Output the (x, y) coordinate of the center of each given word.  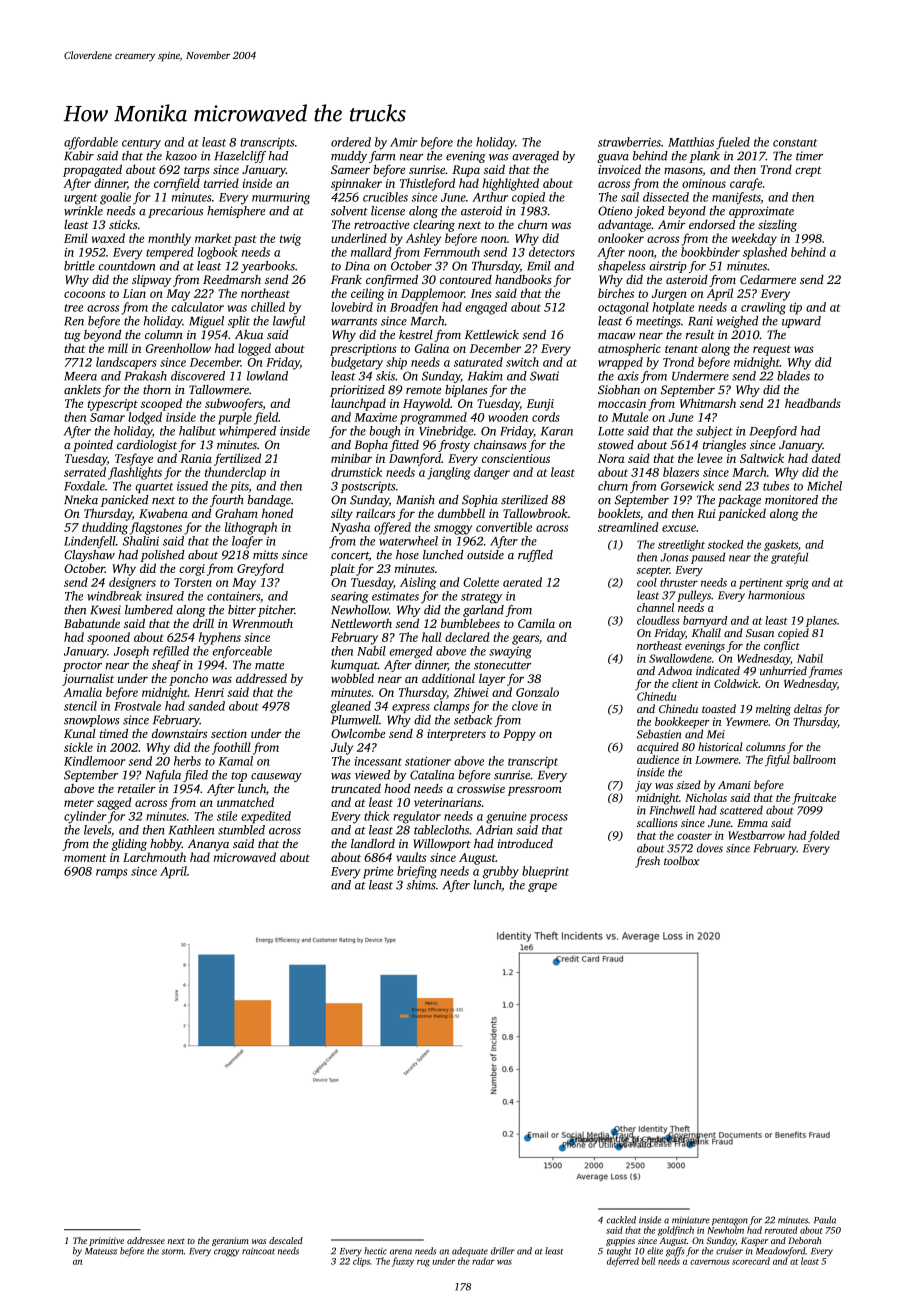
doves (710, 848)
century (141, 144)
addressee (146, 1240)
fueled (733, 143)
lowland (267, 376)
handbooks (523, 279)
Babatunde (92, 623)
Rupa (466, 171)
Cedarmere (768, 279)
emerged (411, 652)
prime (378, 873)
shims (421, 885)
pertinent (761, 583)
